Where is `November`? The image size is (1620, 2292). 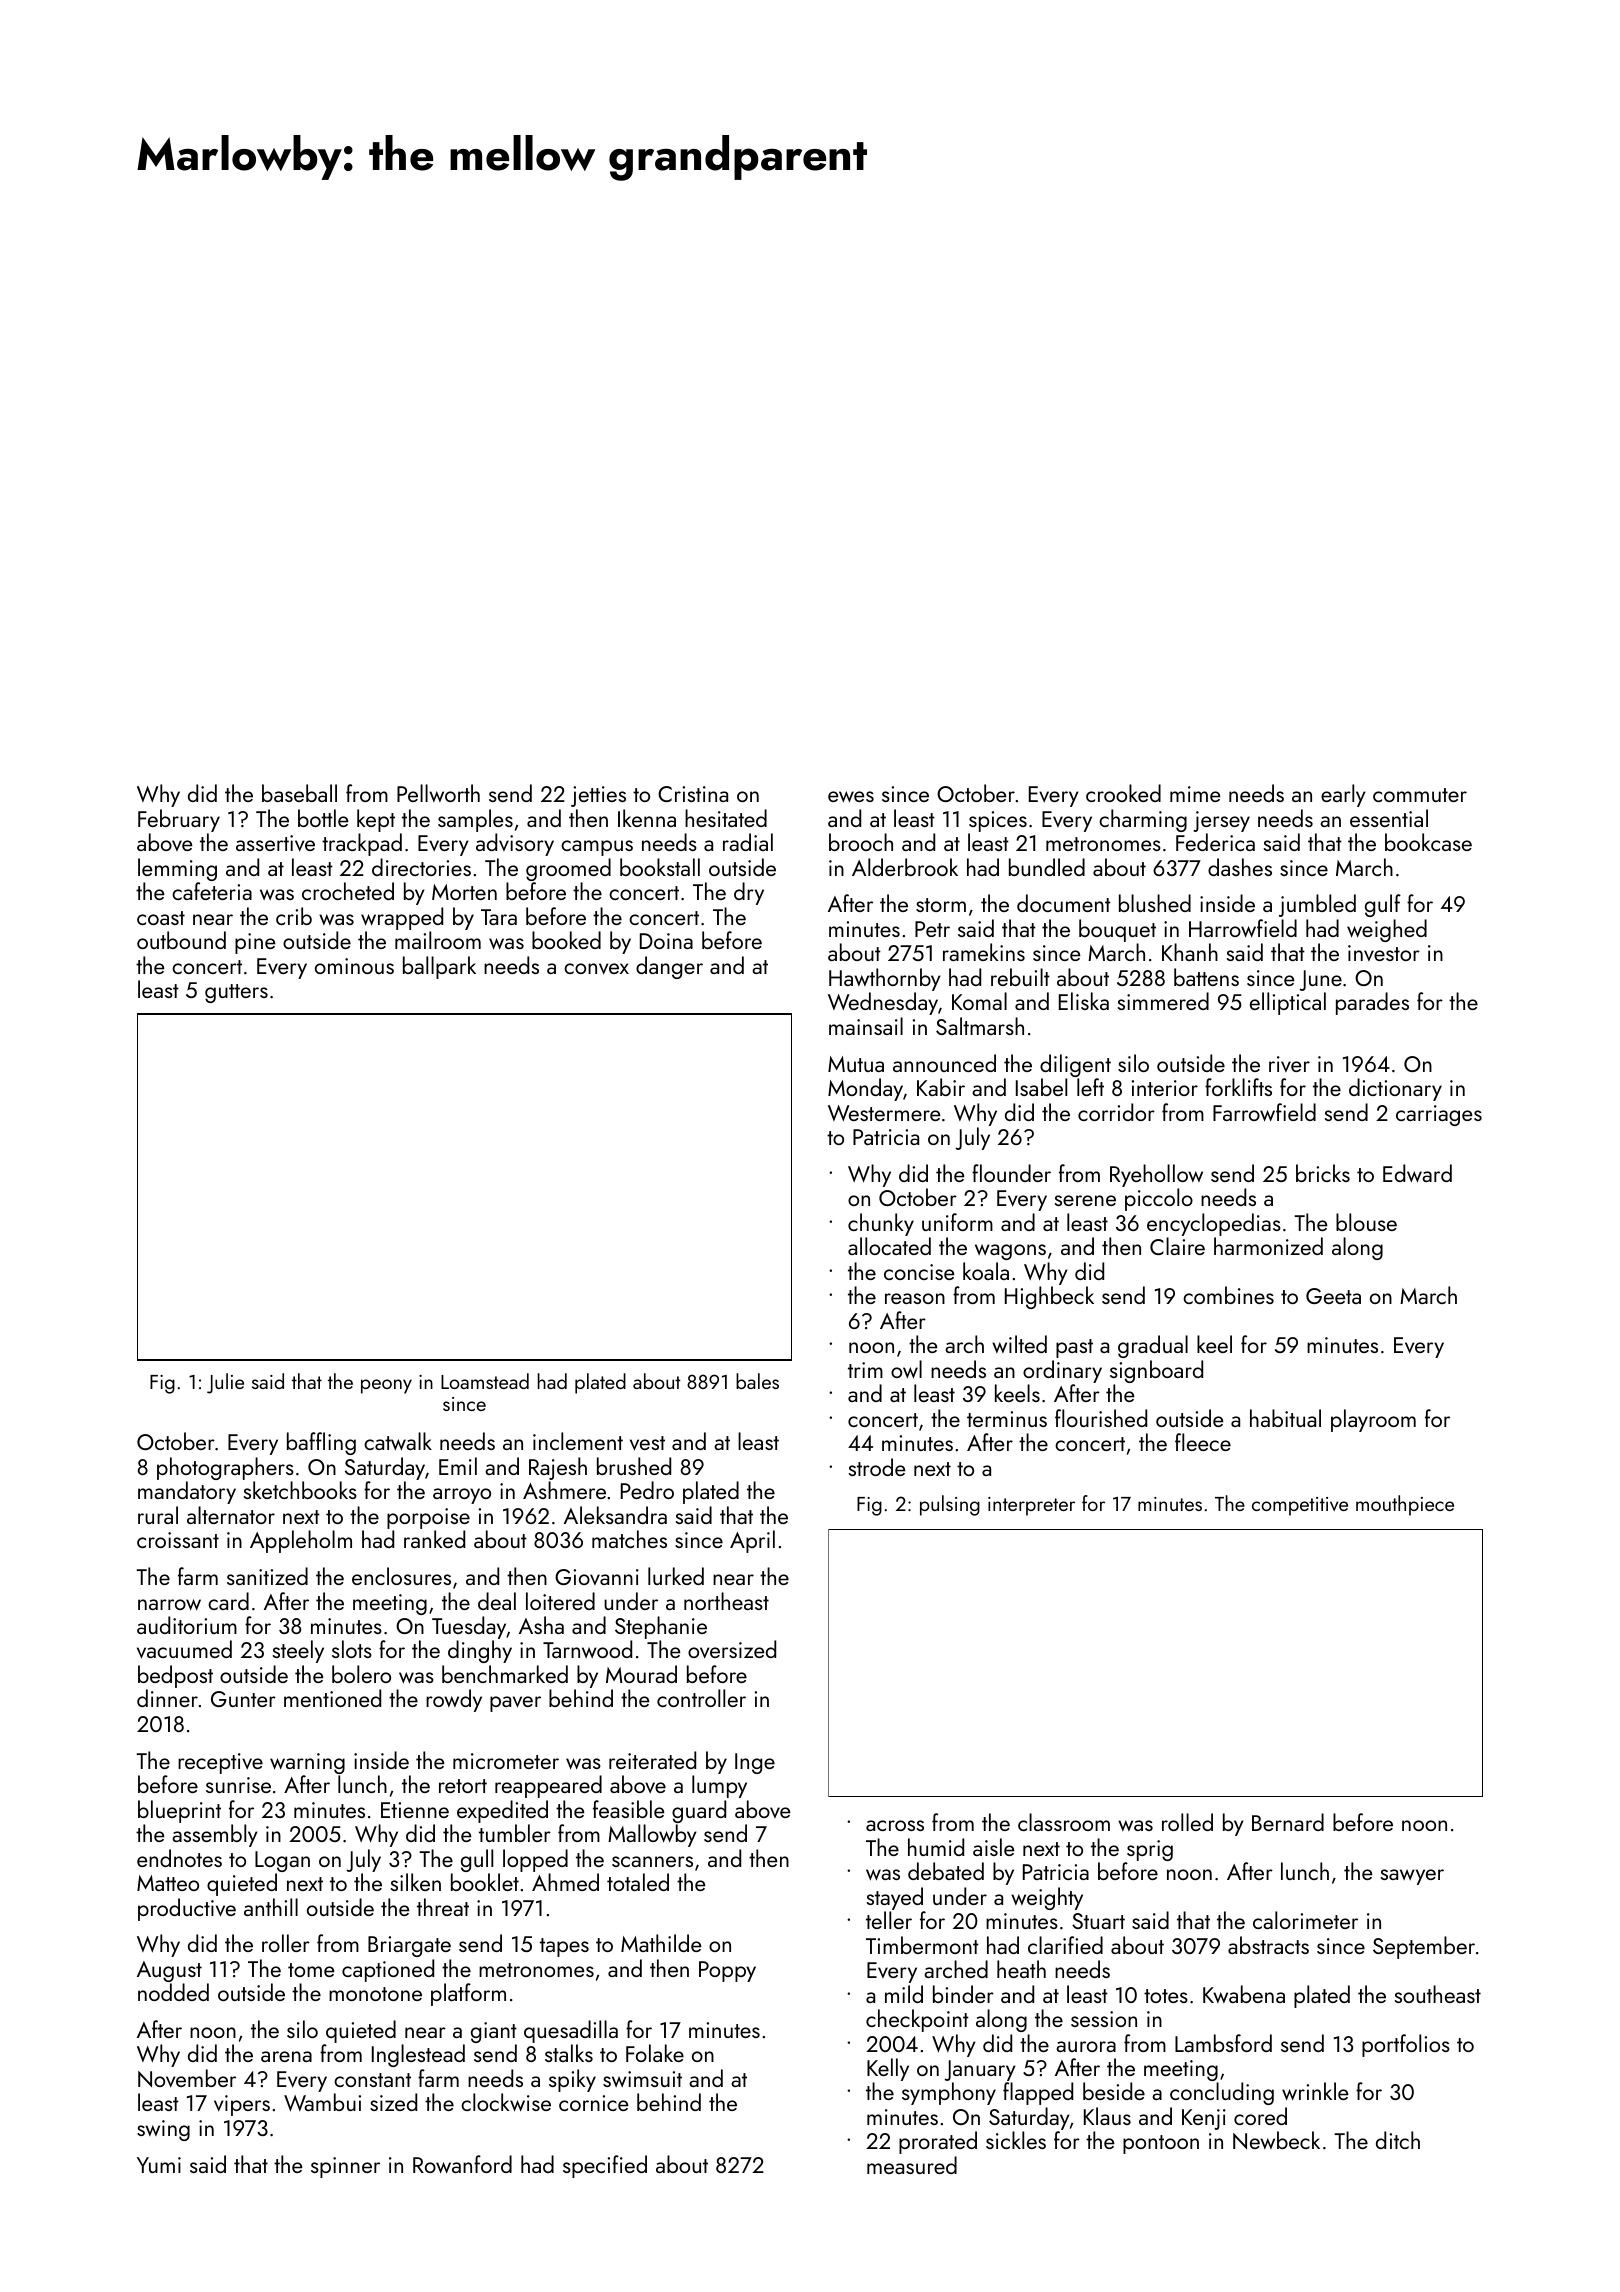
November is located at coordinates (187, 2078).
